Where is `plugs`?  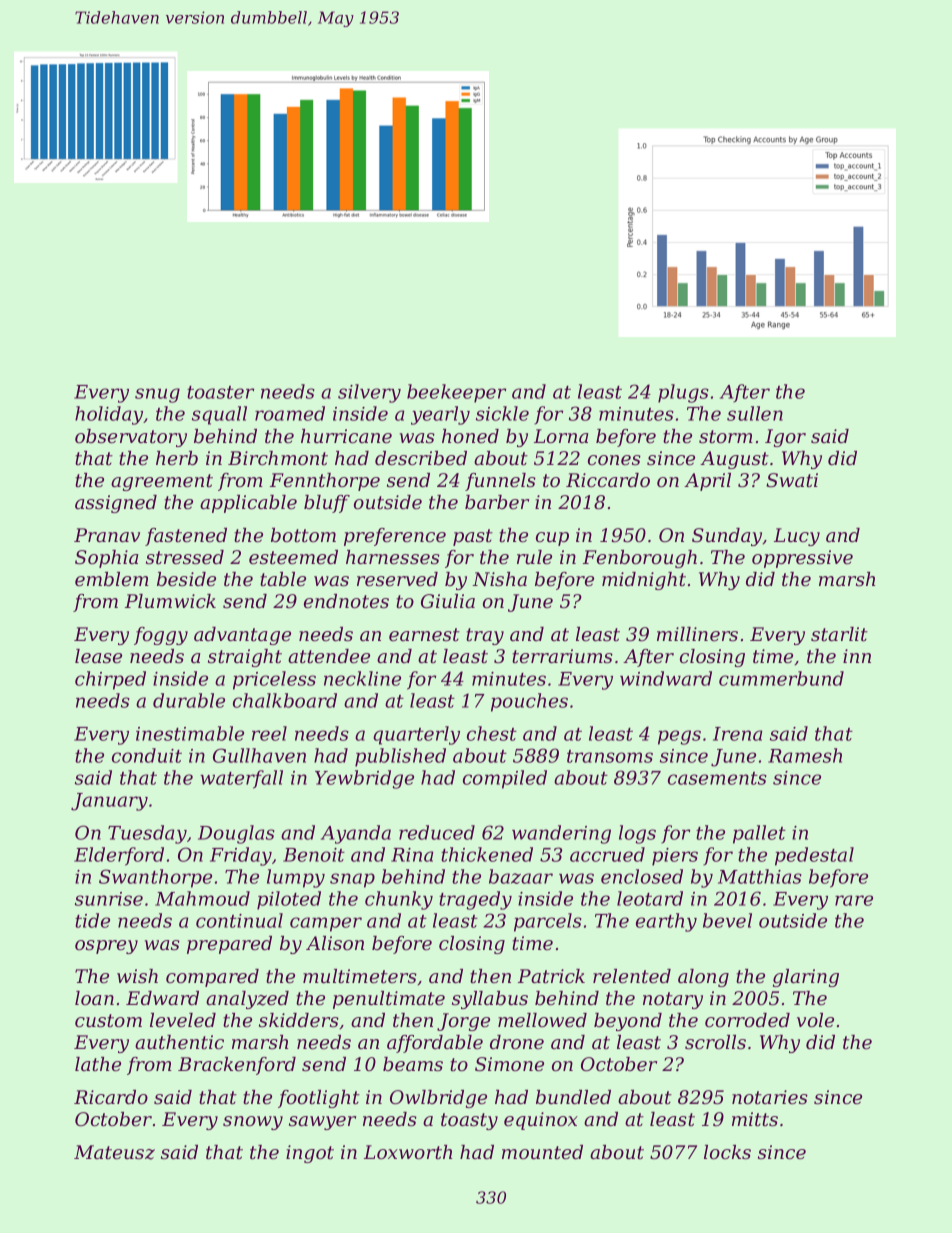
plugs is located at coordinates (683, 393).
